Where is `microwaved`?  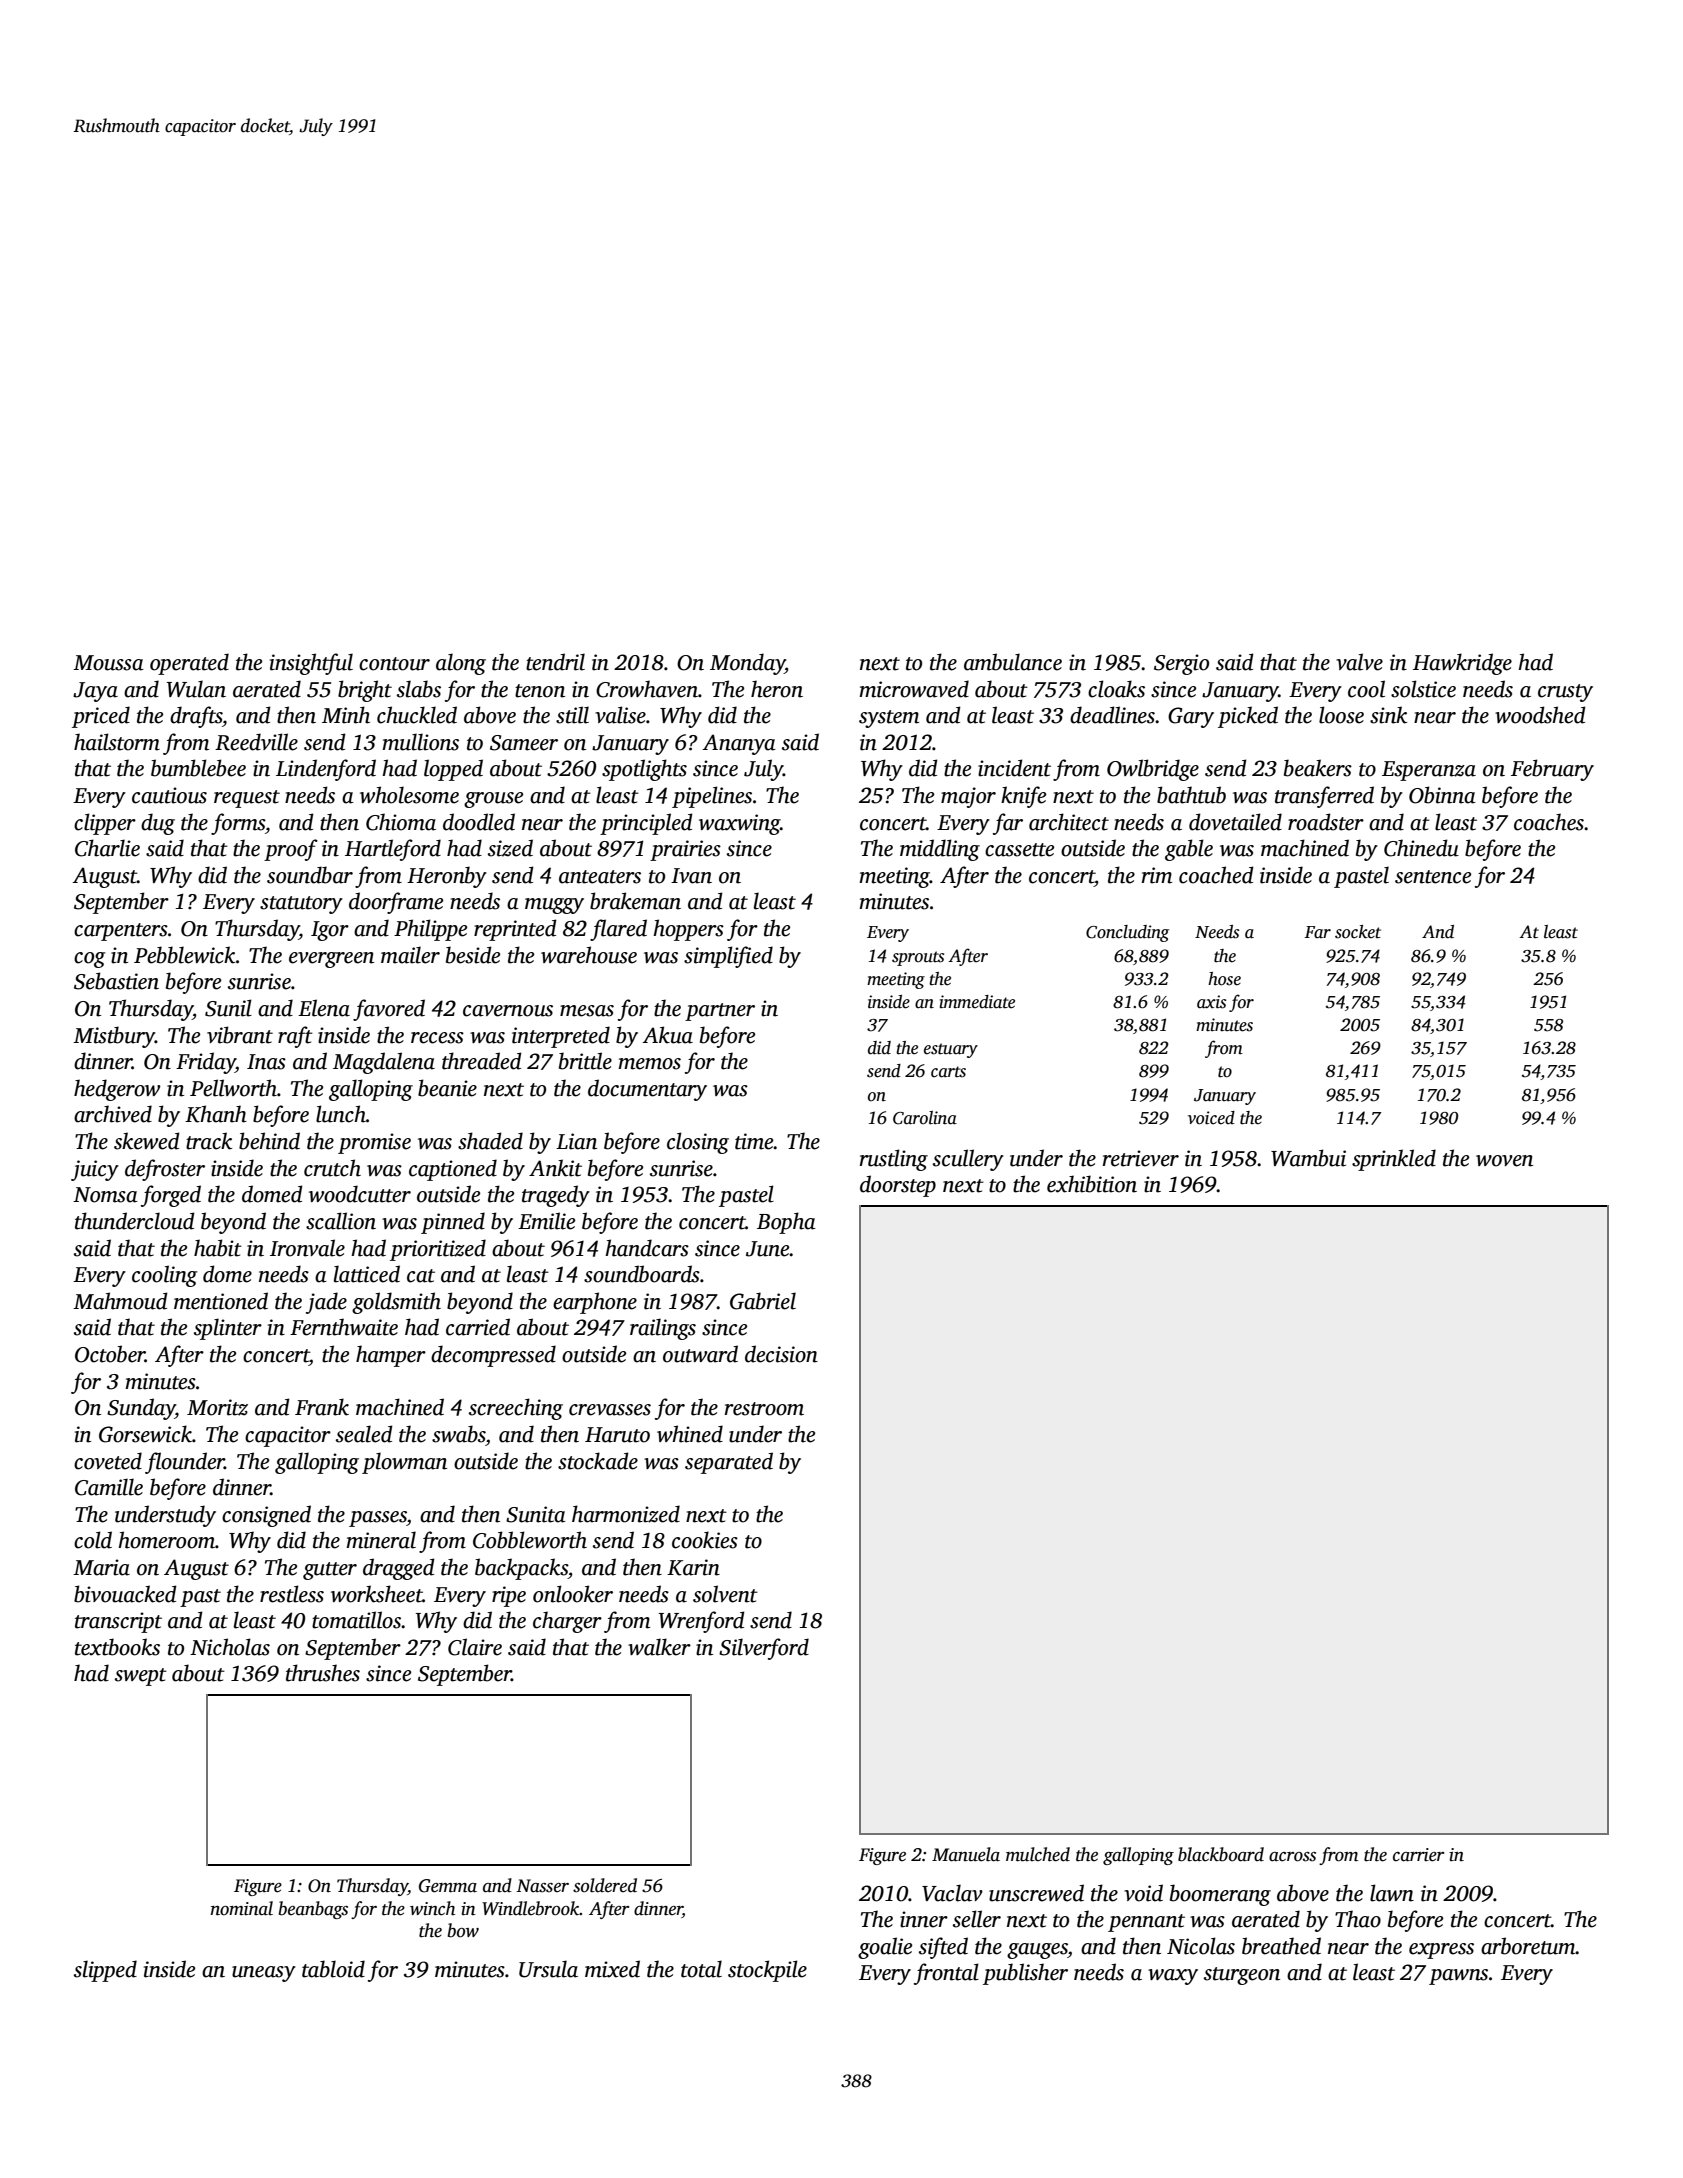 microwaved is located at coordinates (914, 689).
